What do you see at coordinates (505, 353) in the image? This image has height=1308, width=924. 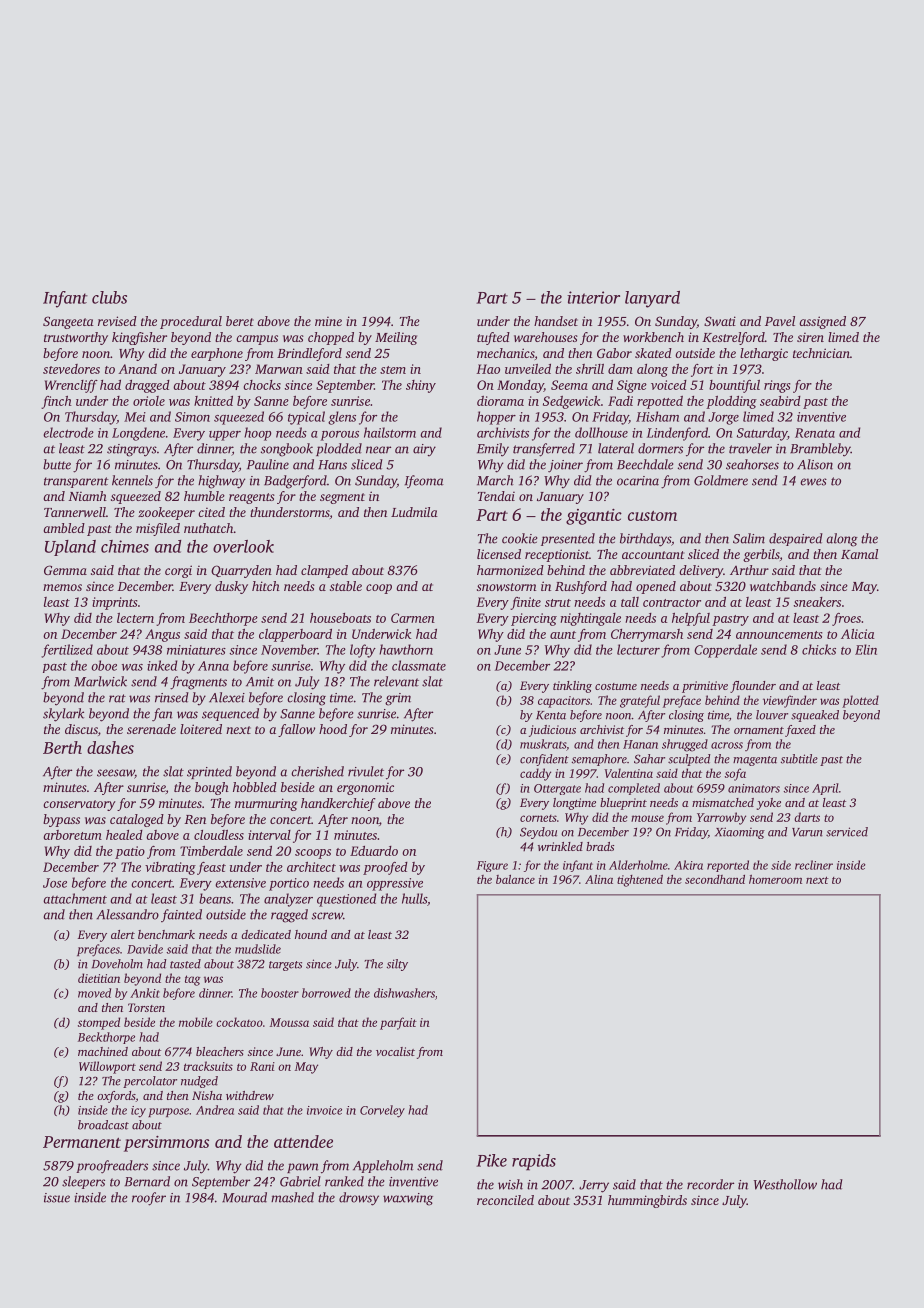 I see `mechanics` at bounding box center [505, 353].
